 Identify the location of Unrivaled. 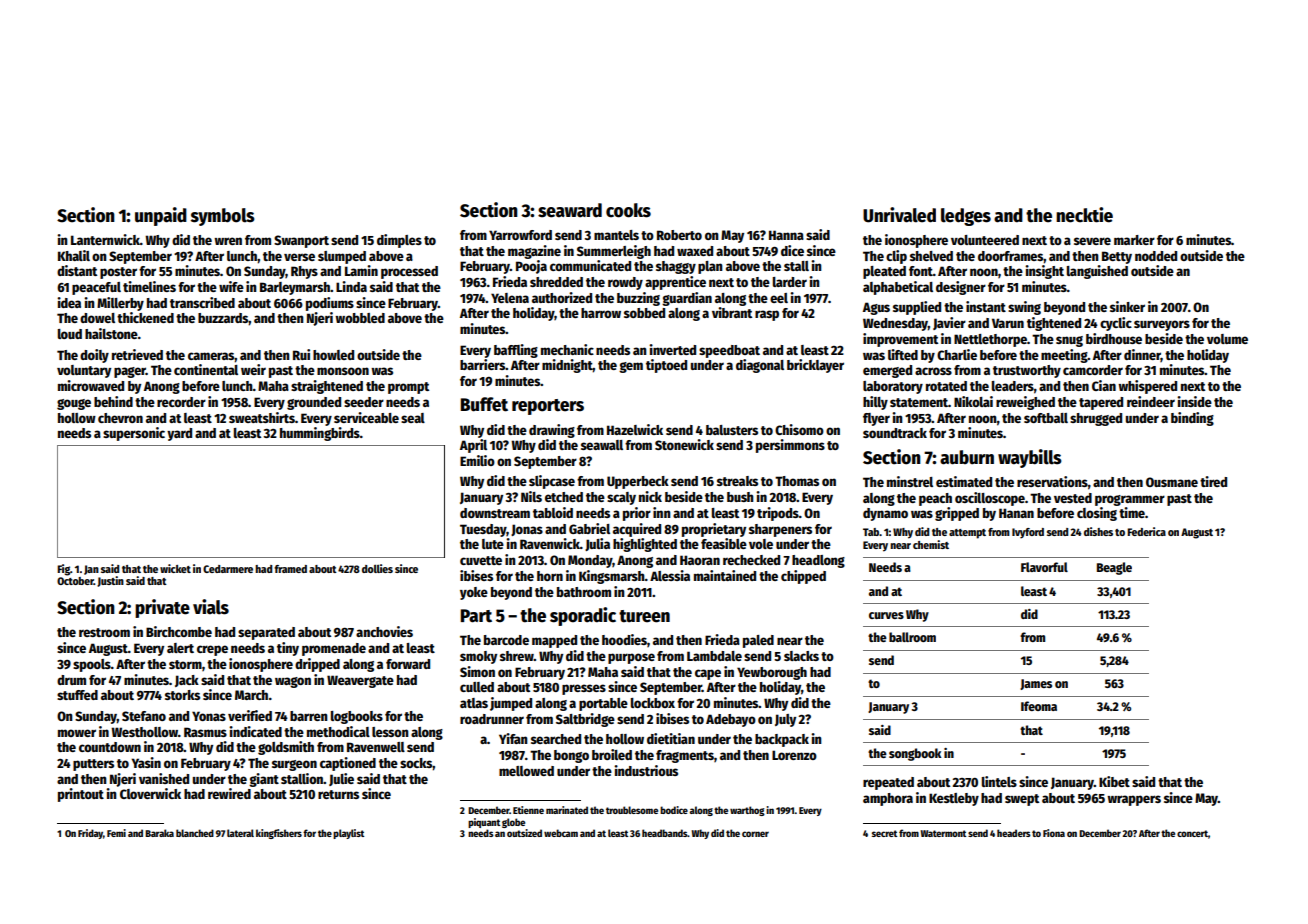
(899, 215).
